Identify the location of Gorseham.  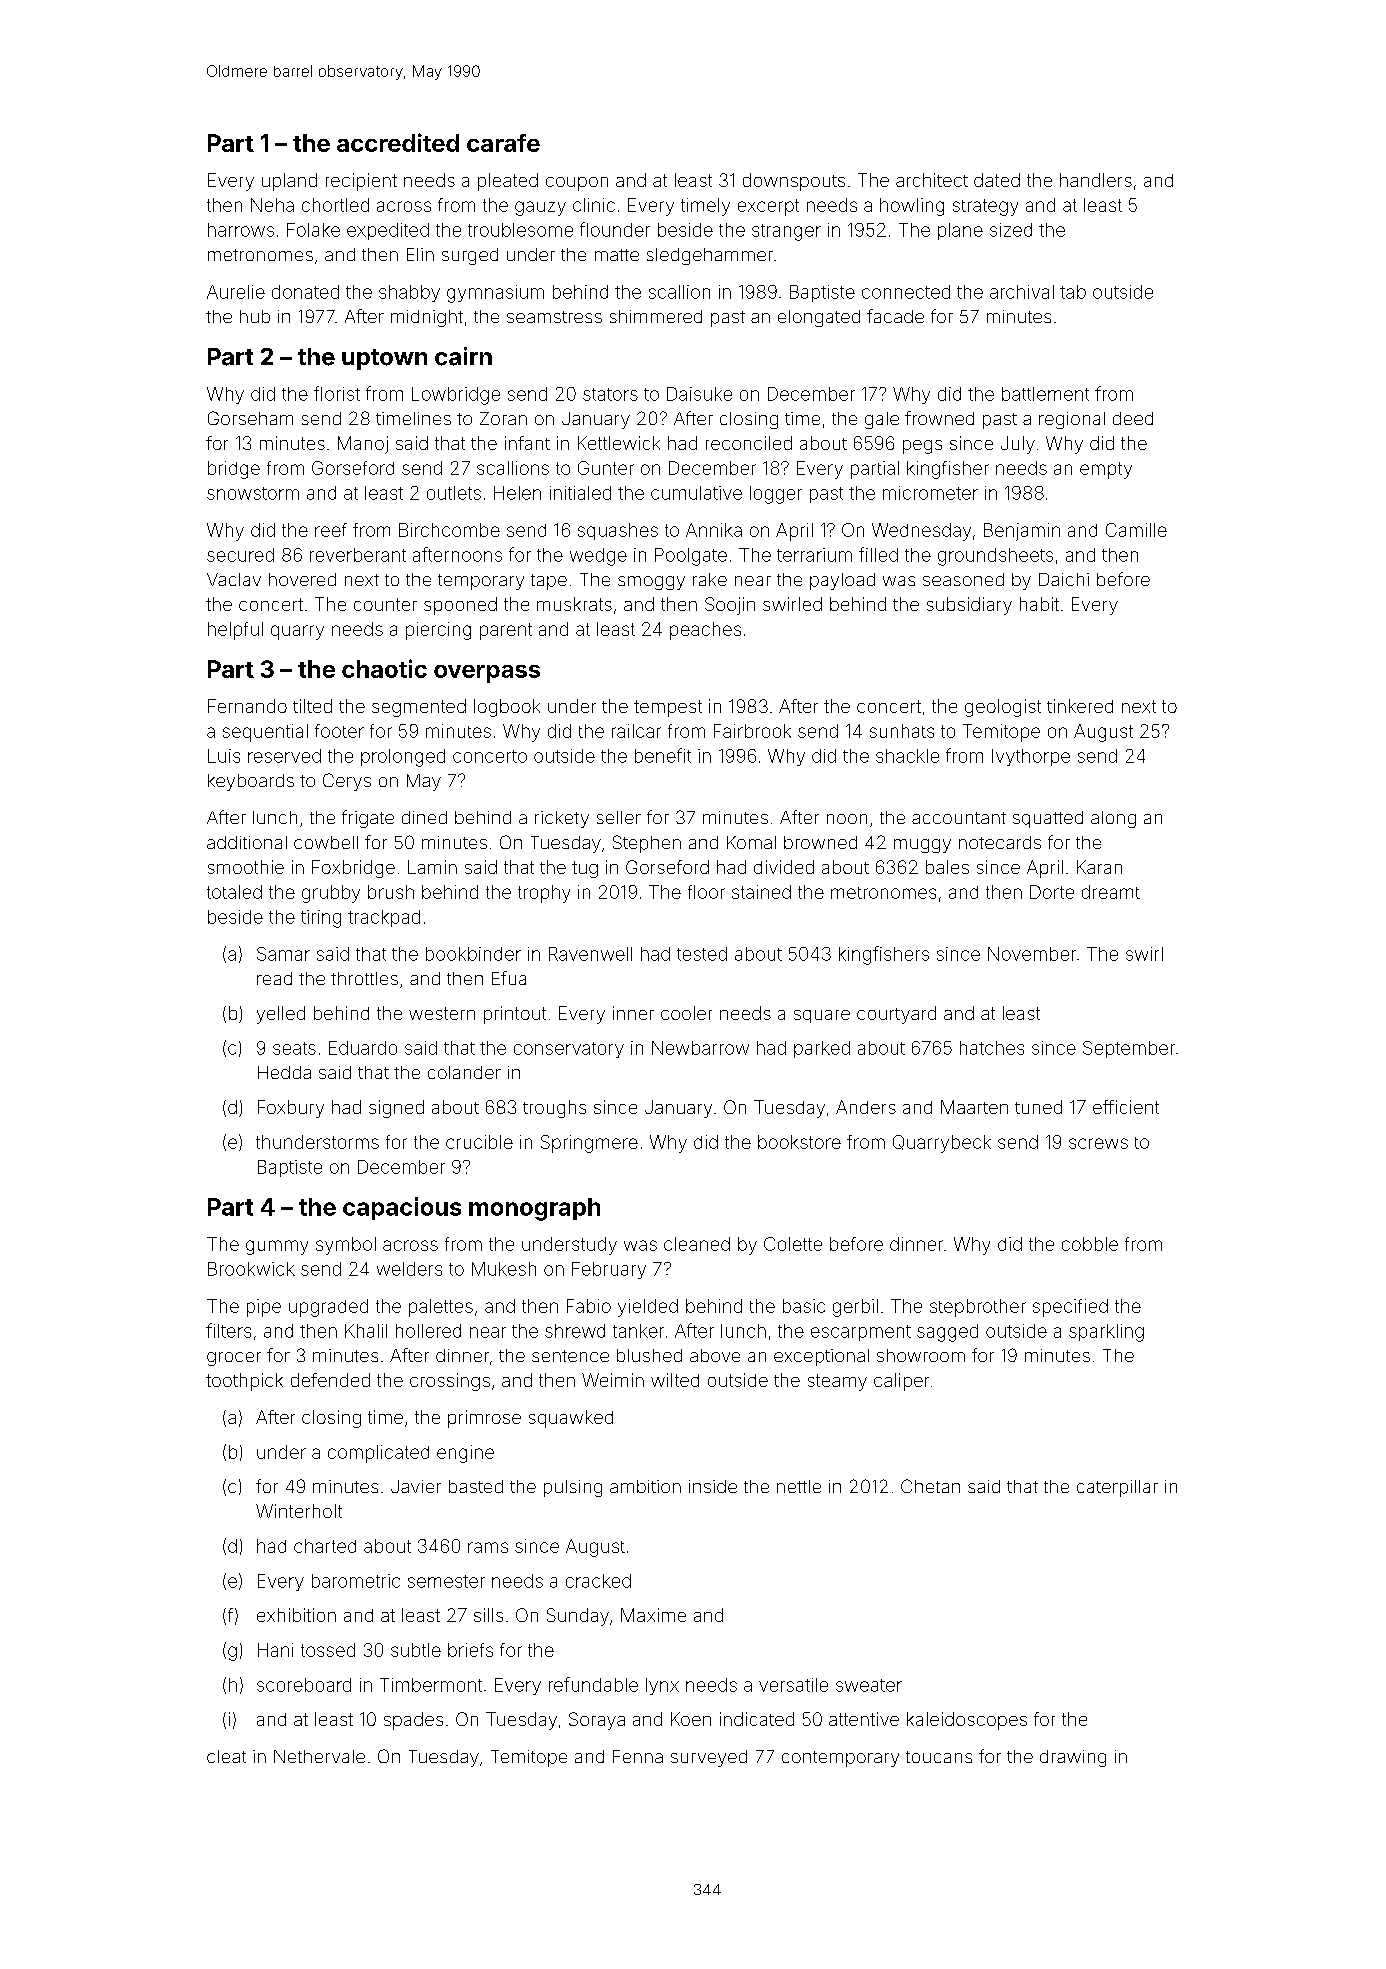
(250, 418).
